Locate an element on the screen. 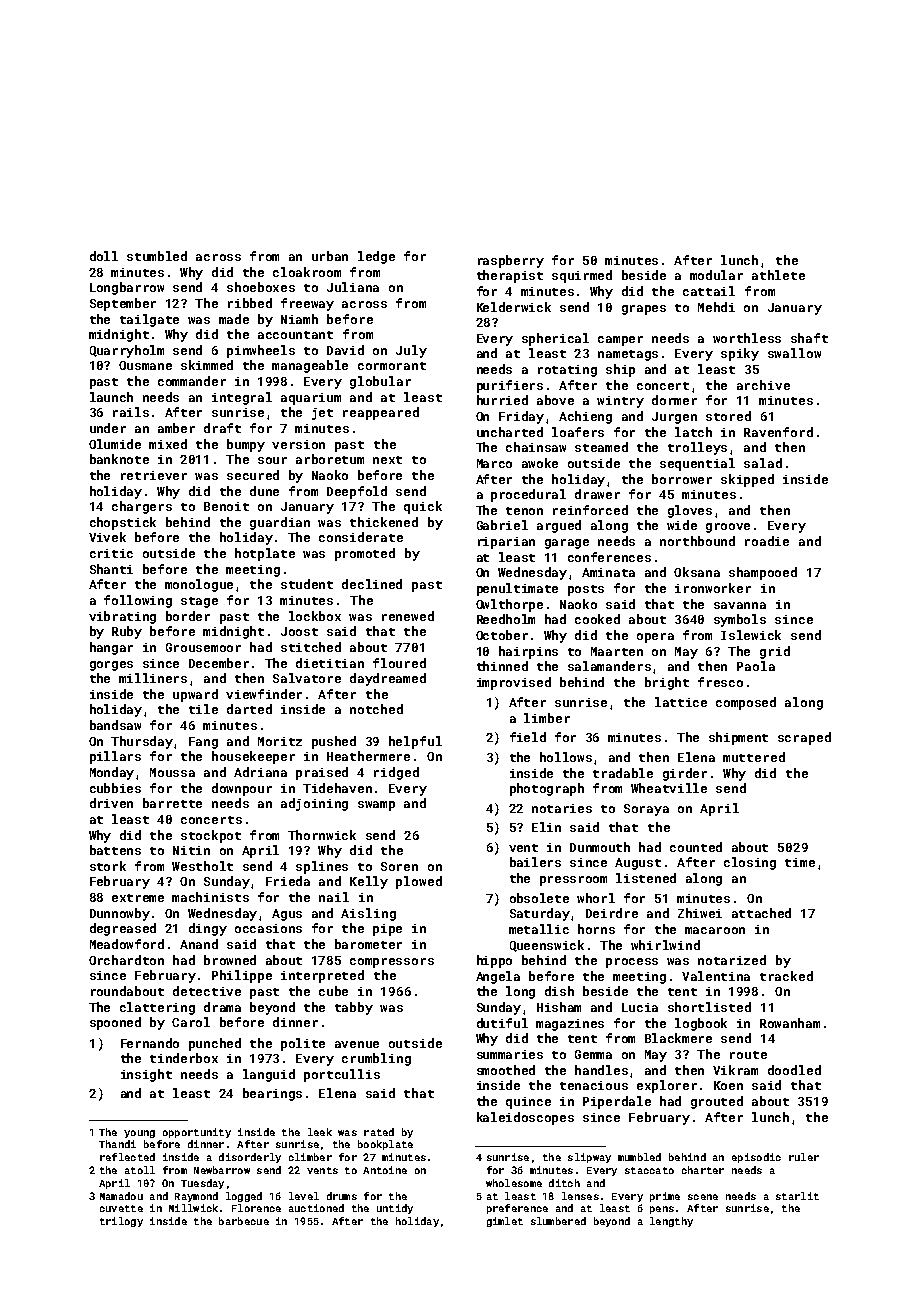 This screenshot has height=1308, width=924. muttered is located at coordinates (754, 757).
